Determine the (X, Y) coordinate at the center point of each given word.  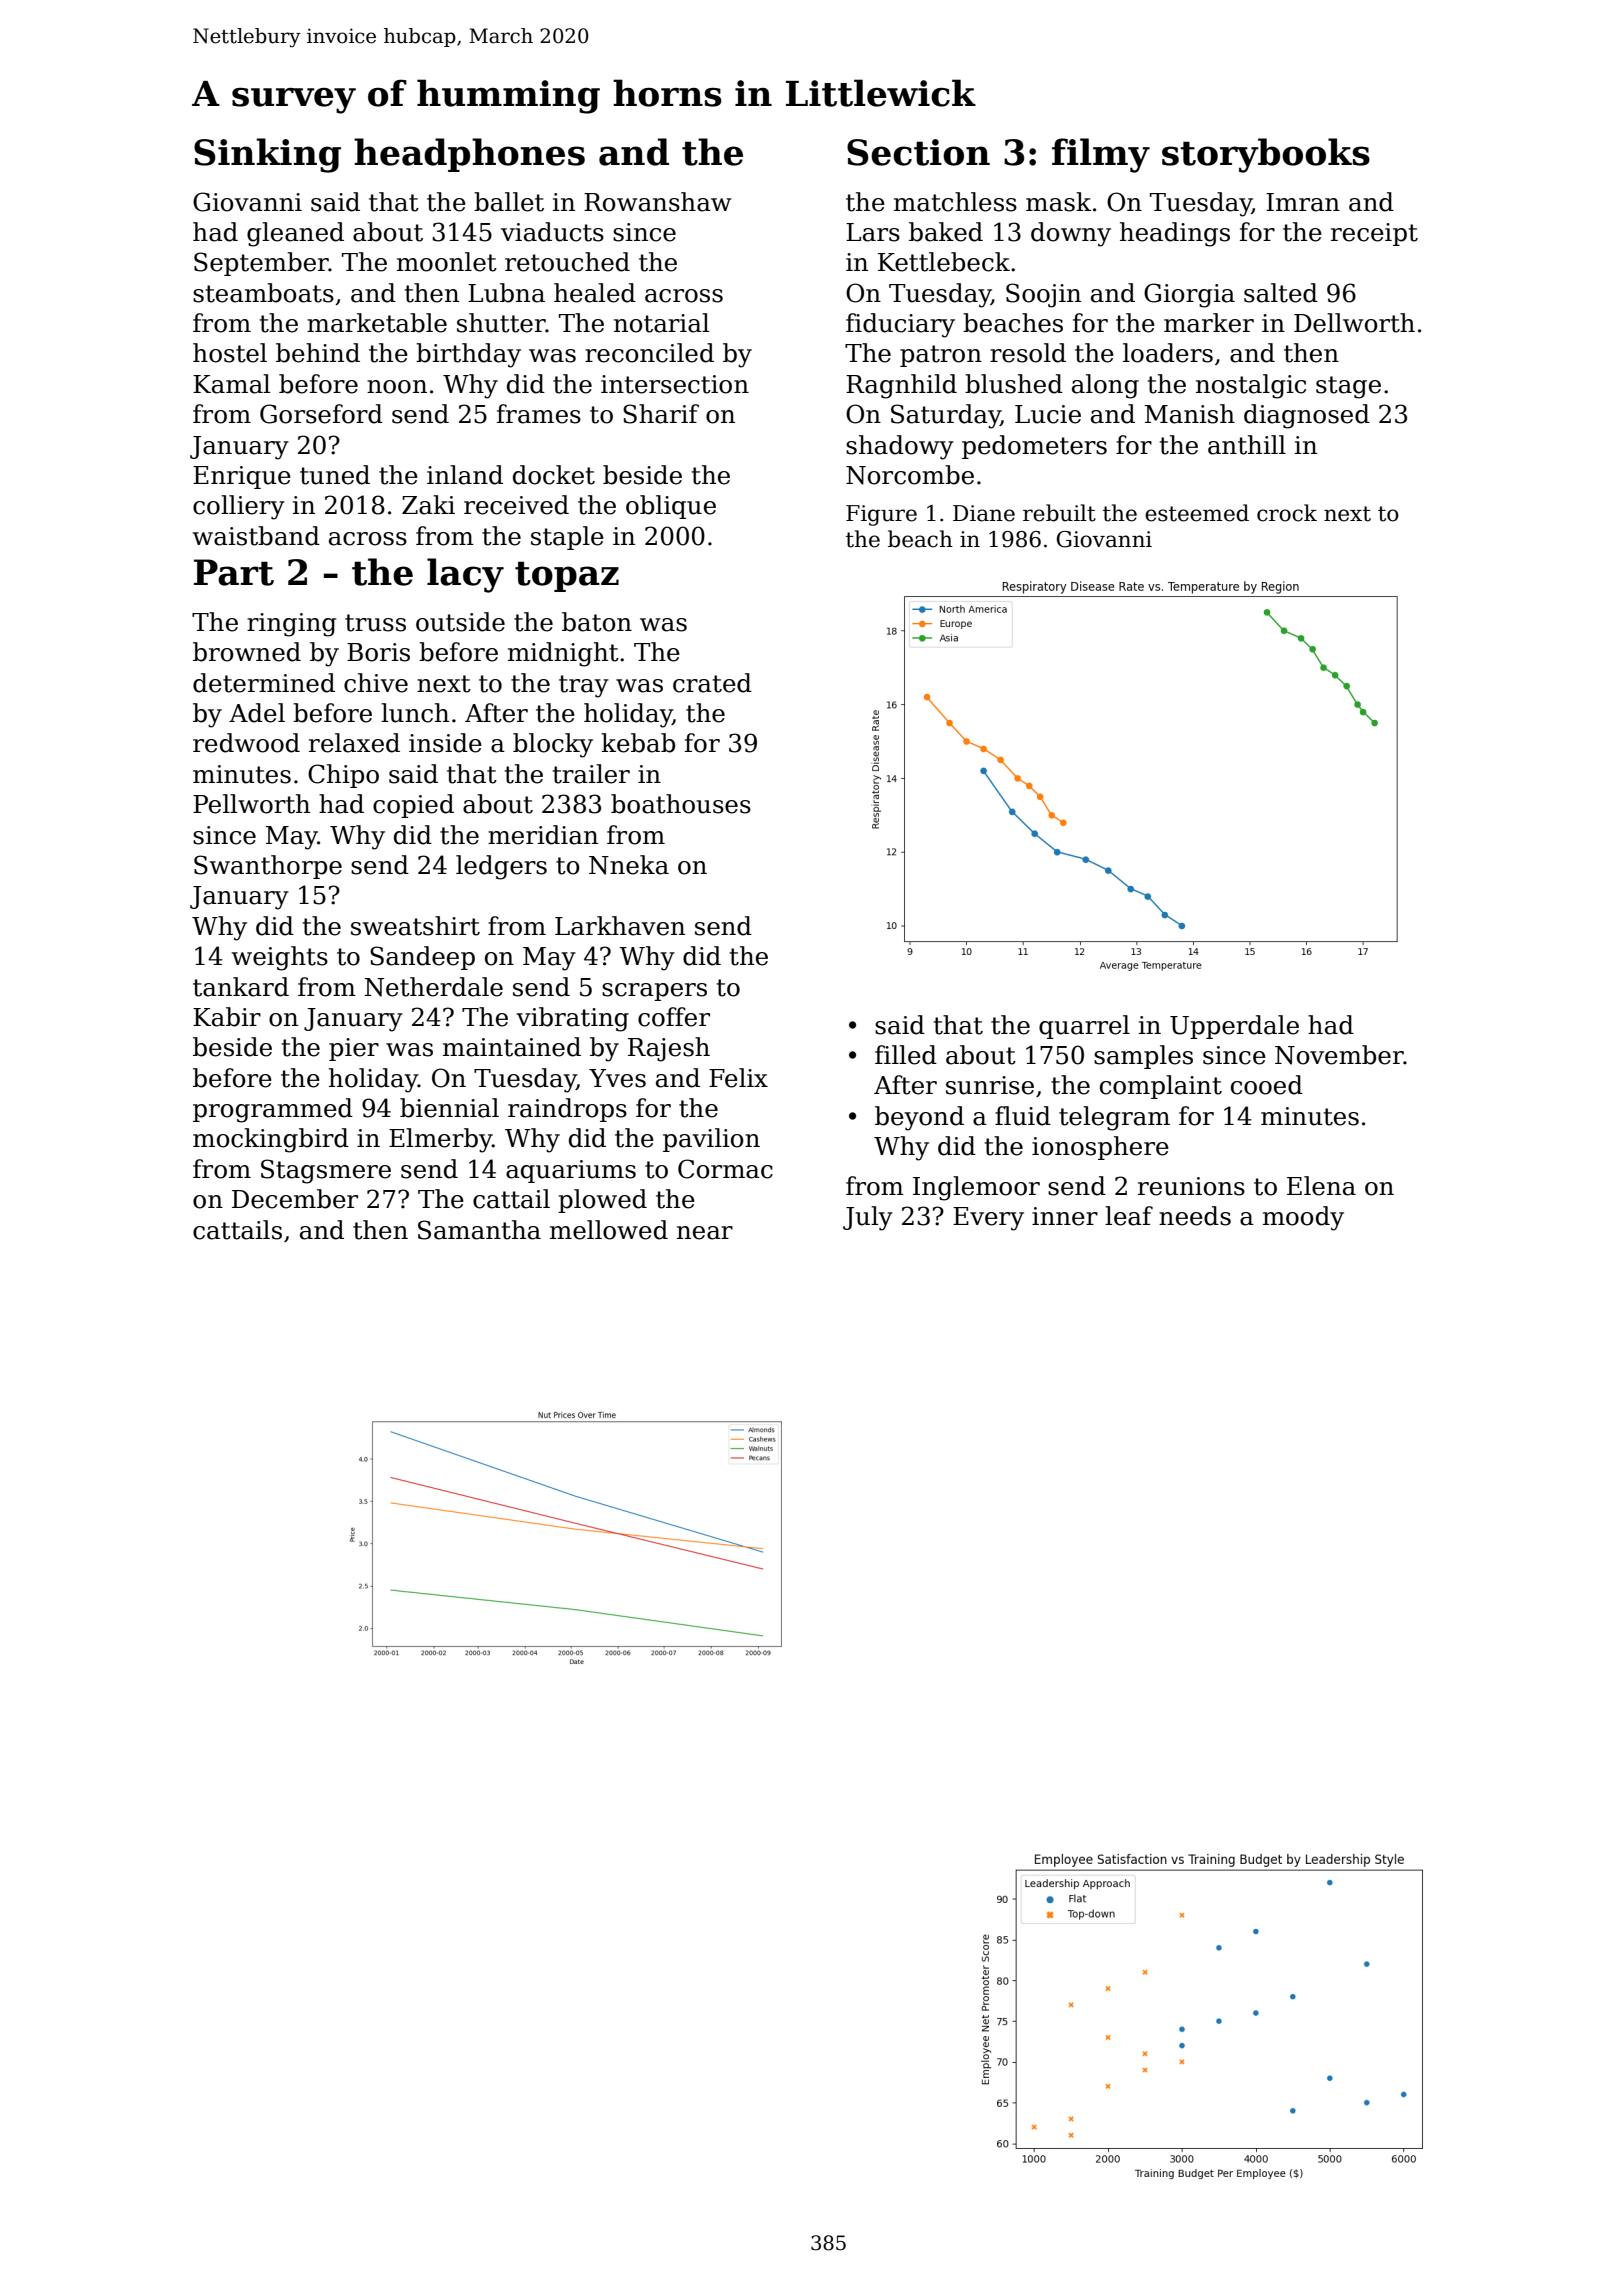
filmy (1101, 155)
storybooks (1266, 155)
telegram (1114, 1118)
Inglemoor (976, 1188)
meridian (543, 835)
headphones (469, 155)
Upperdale (1234, 1027)
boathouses (681, 804)
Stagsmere (326, 1171)
